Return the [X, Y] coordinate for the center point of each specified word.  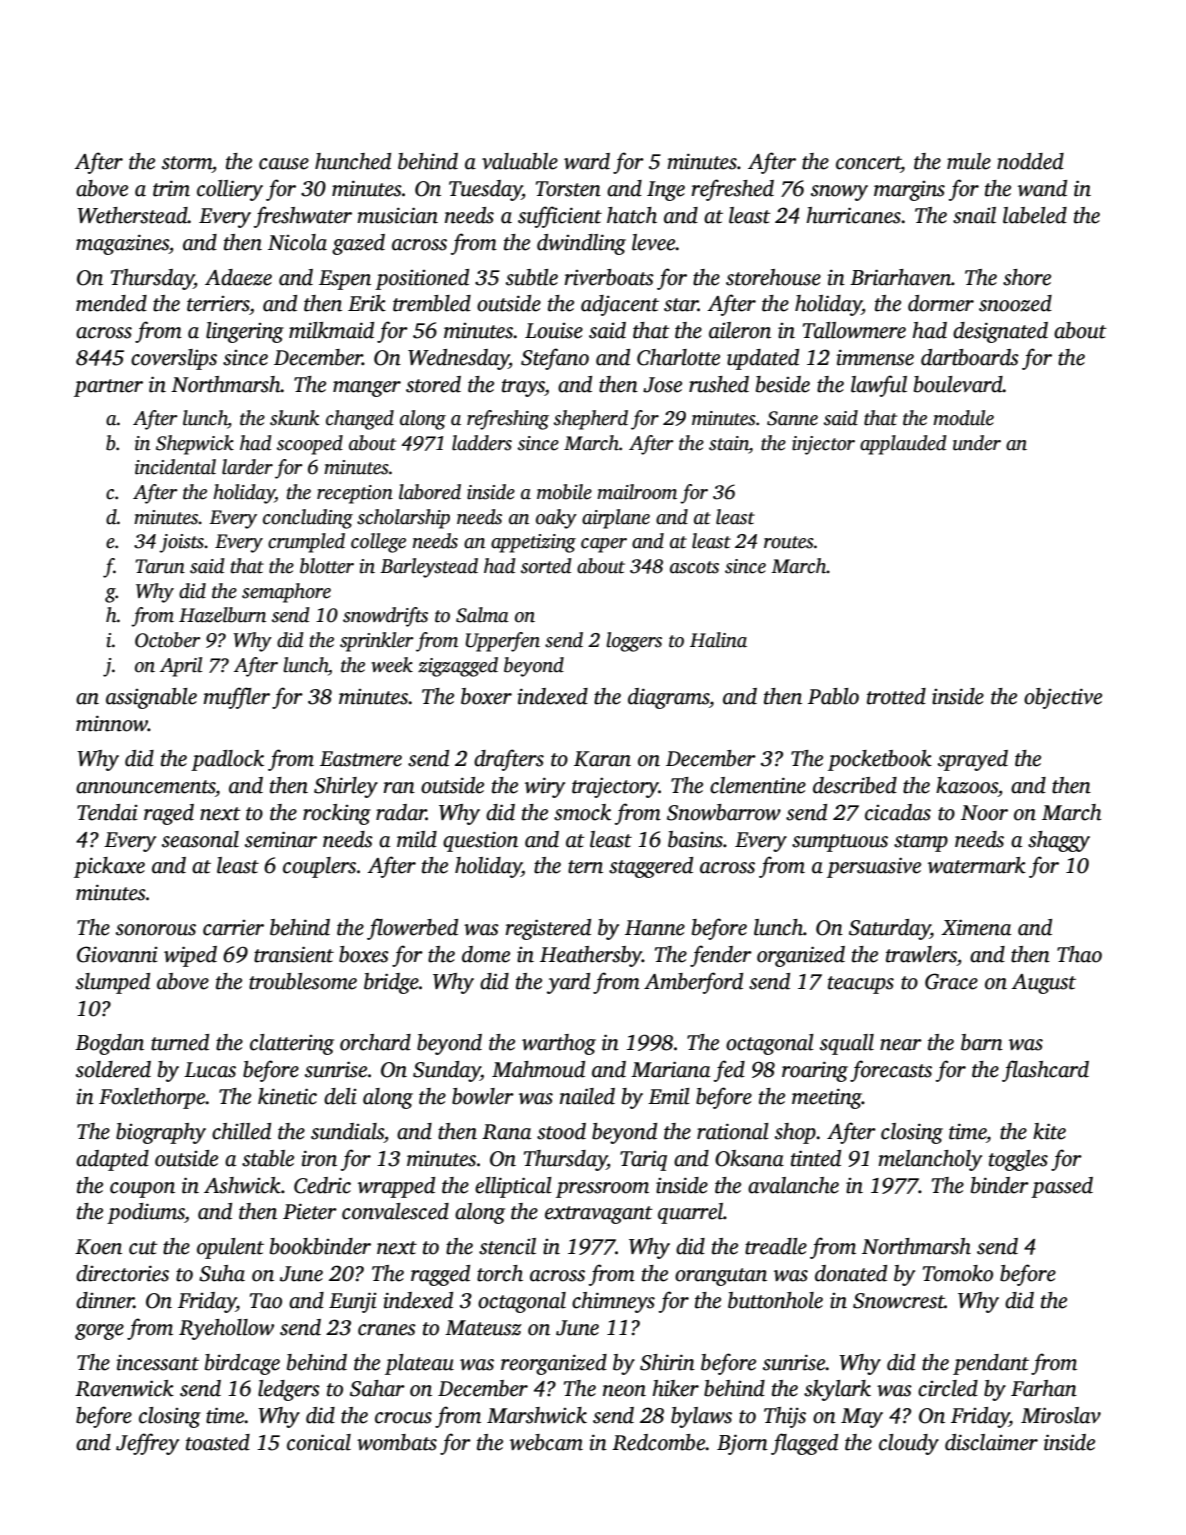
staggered [651, 867]
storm [187, 163]
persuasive [874, 867]
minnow [112, 723]
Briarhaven [900, 277]
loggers [634, 642]
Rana [506, 1132]
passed [1062, 1187]
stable [268, 1158]
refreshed [733, 190]
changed [360, 420]
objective [1063, 698]
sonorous [156, 930]
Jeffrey [147, 1444]
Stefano [555, 359]
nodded [1030, 161]
